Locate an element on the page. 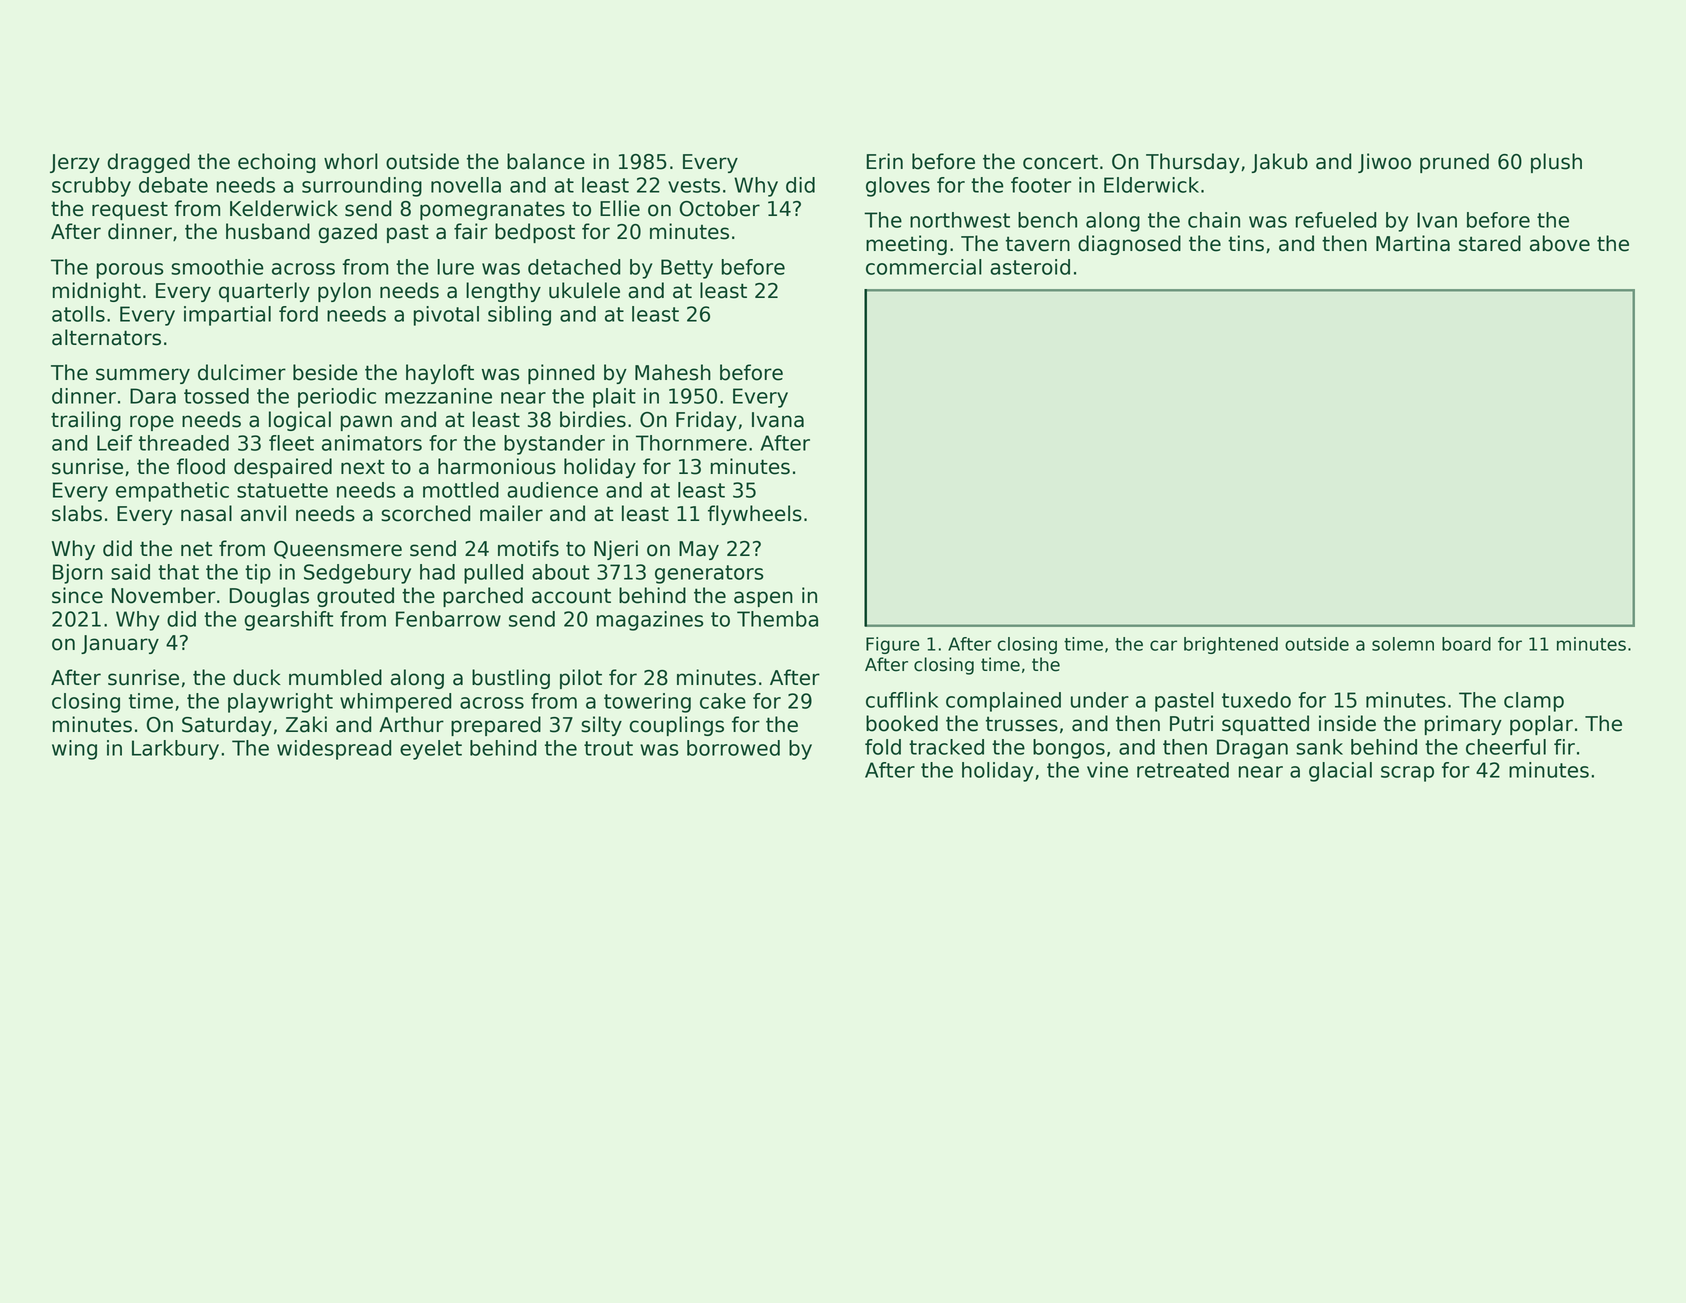 This page has width=1686, height=1303. pivotal is located at coordinates (446, 316).
